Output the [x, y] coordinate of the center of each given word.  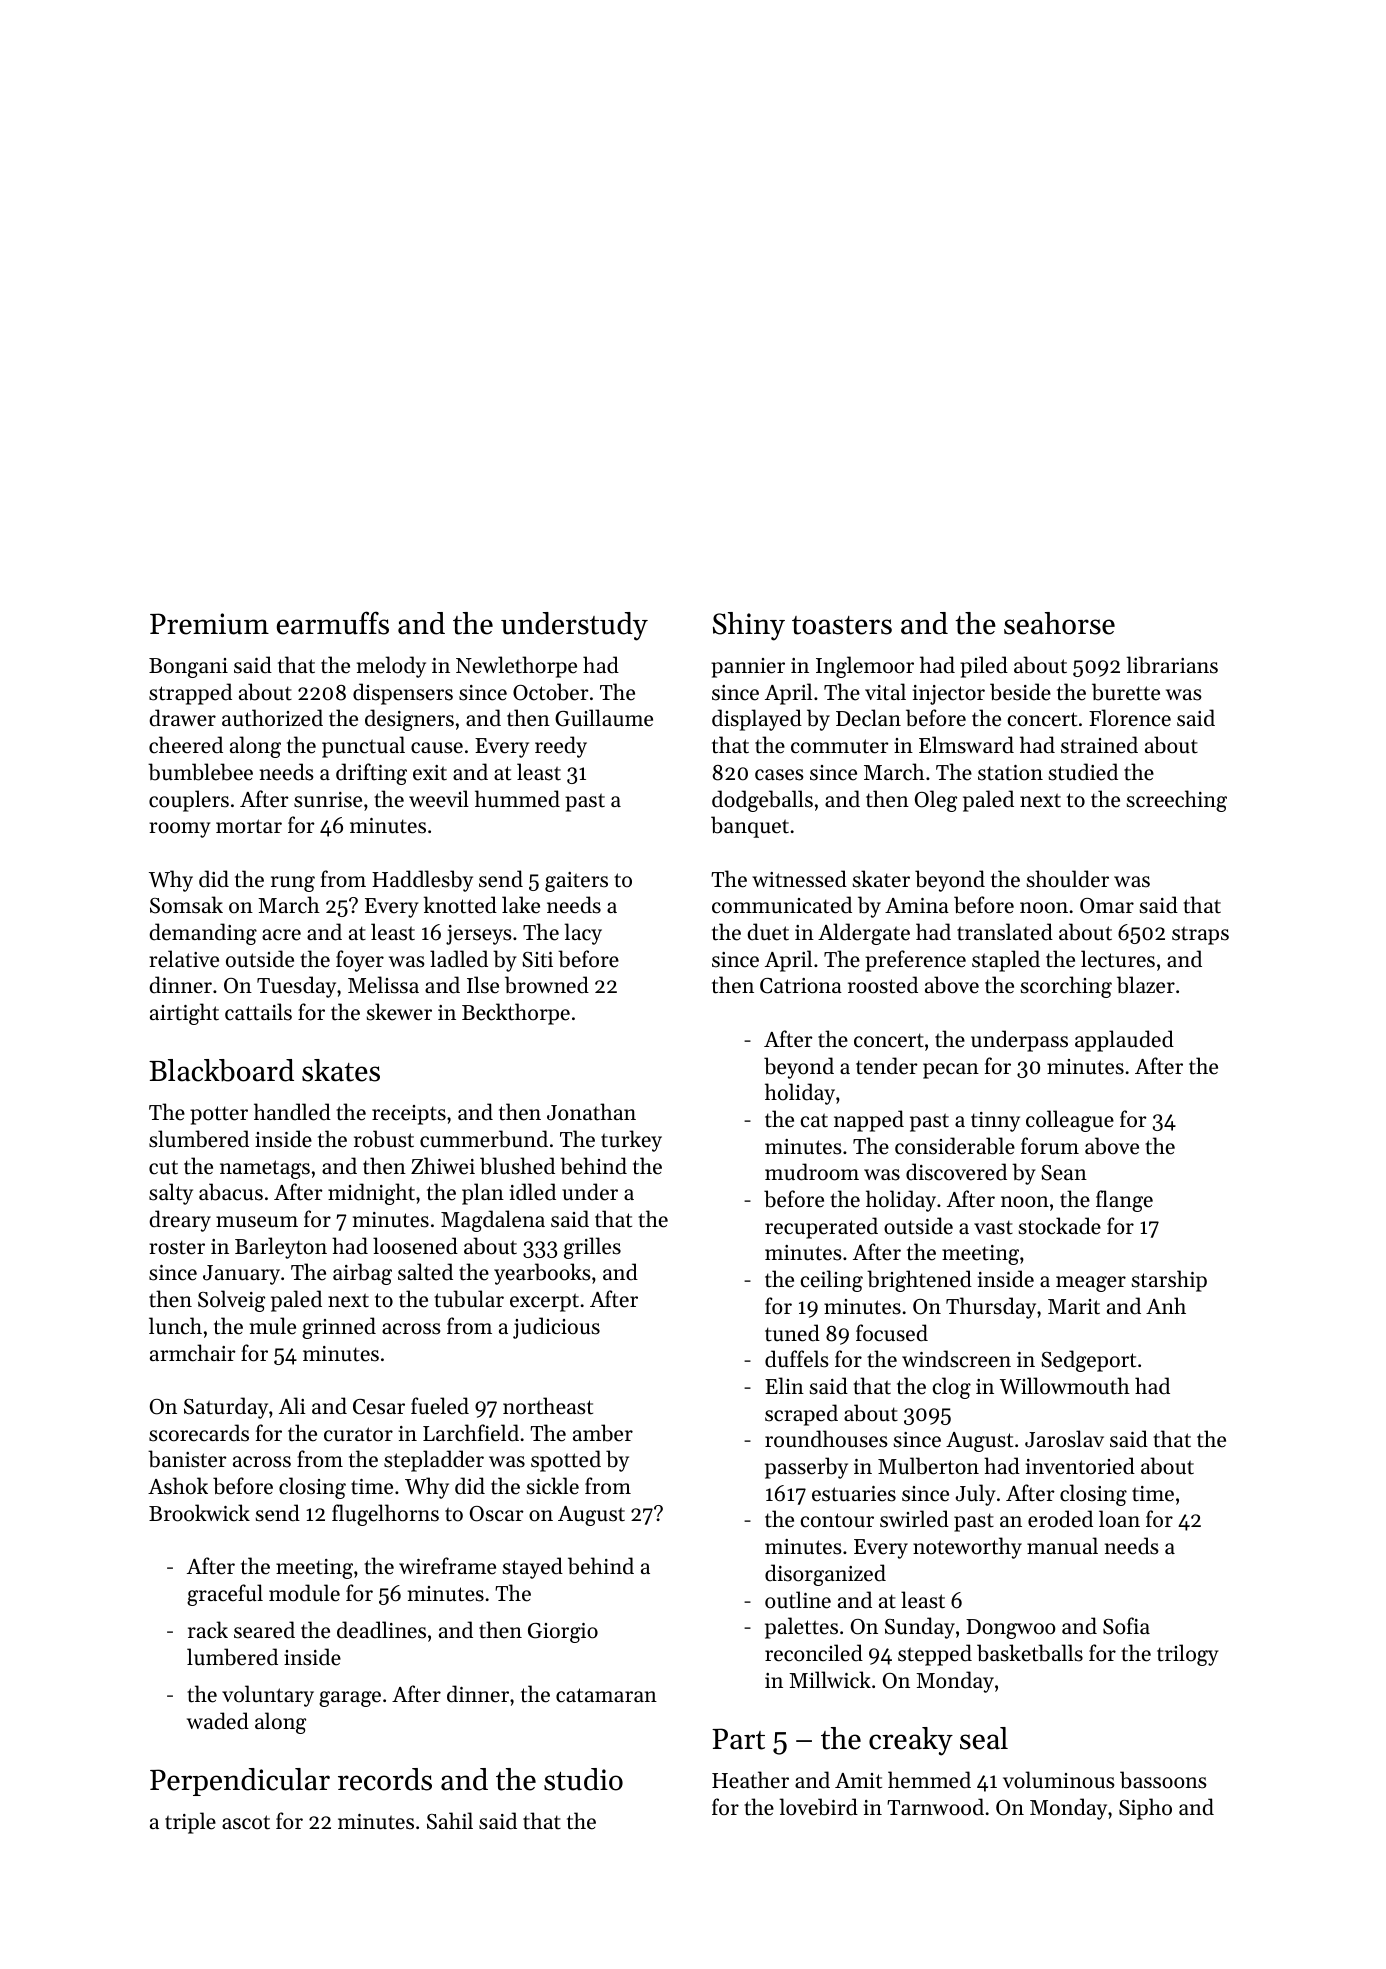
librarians [1172, 665]
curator [358, 1434]
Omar [1107, 906]
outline [798, 1600]
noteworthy [967, 1548]
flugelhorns [385, 1515]
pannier [748, 668]
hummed [517, 799]
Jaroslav [1064, 1439]
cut [163, 1167]
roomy [180, 830]
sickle [553, 1486]
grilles [592, 1248]
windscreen [956, 1359]
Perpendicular [240, 1782]
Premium [209, 624]
